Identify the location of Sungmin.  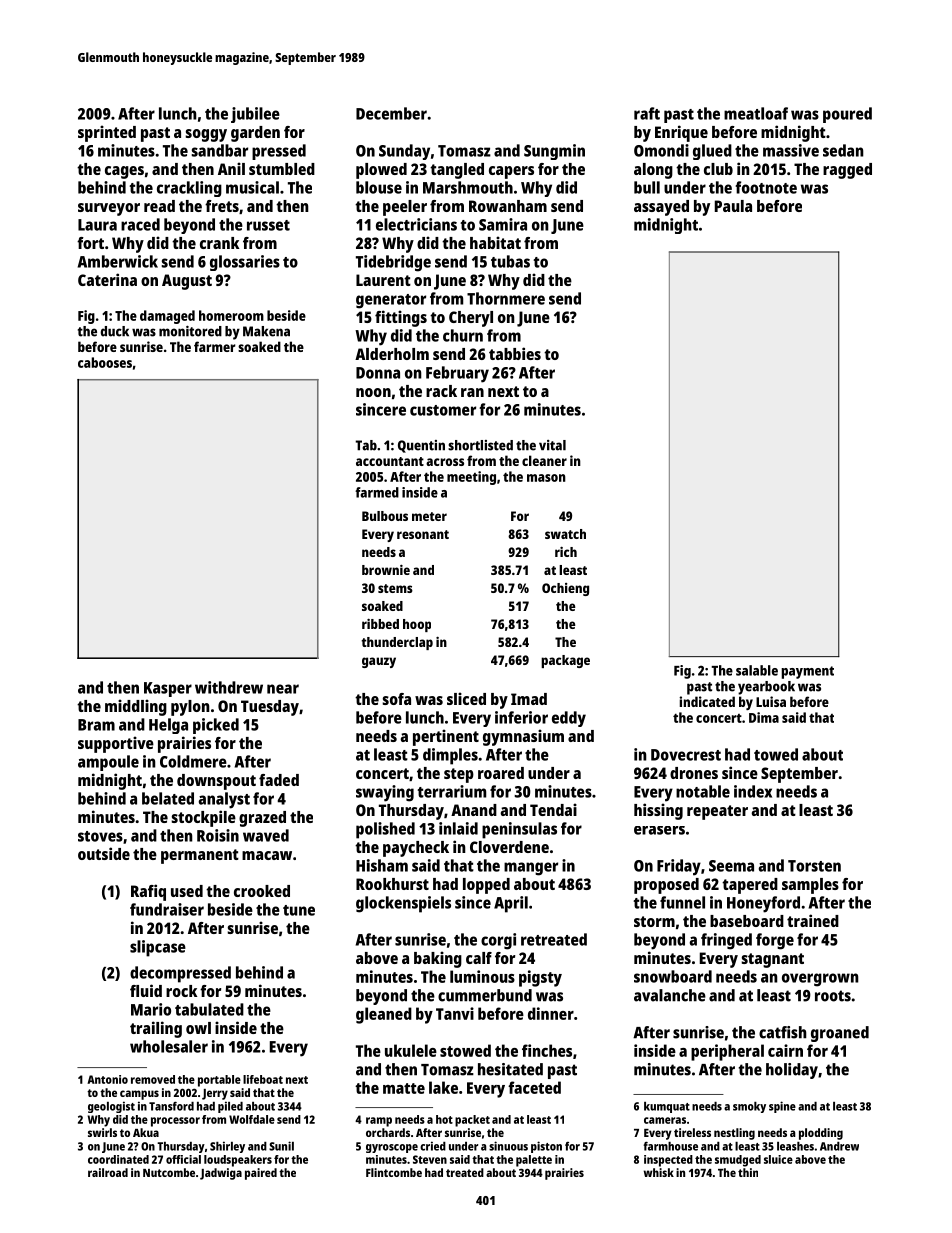
(554, 152).
